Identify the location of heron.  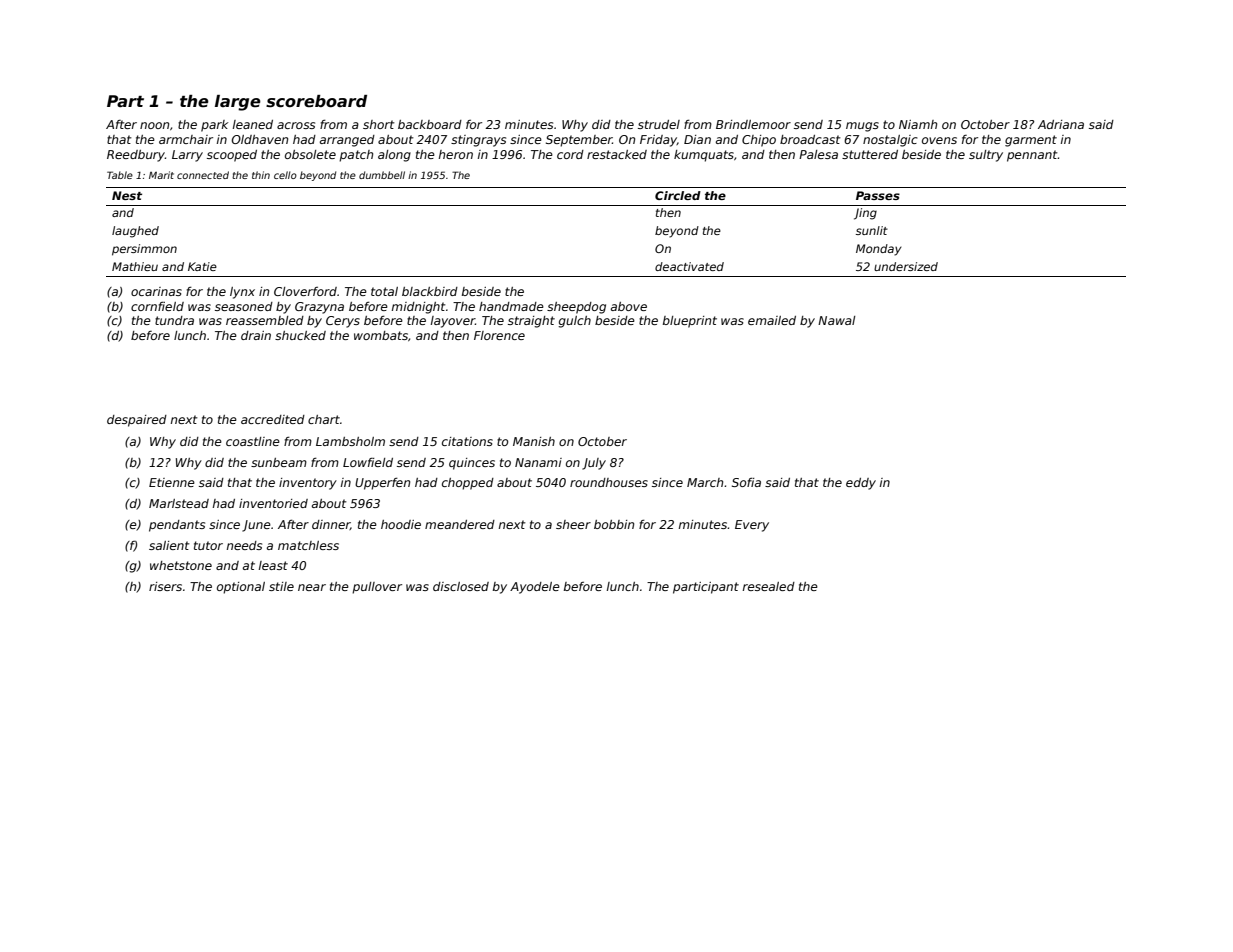
(456, 154).
